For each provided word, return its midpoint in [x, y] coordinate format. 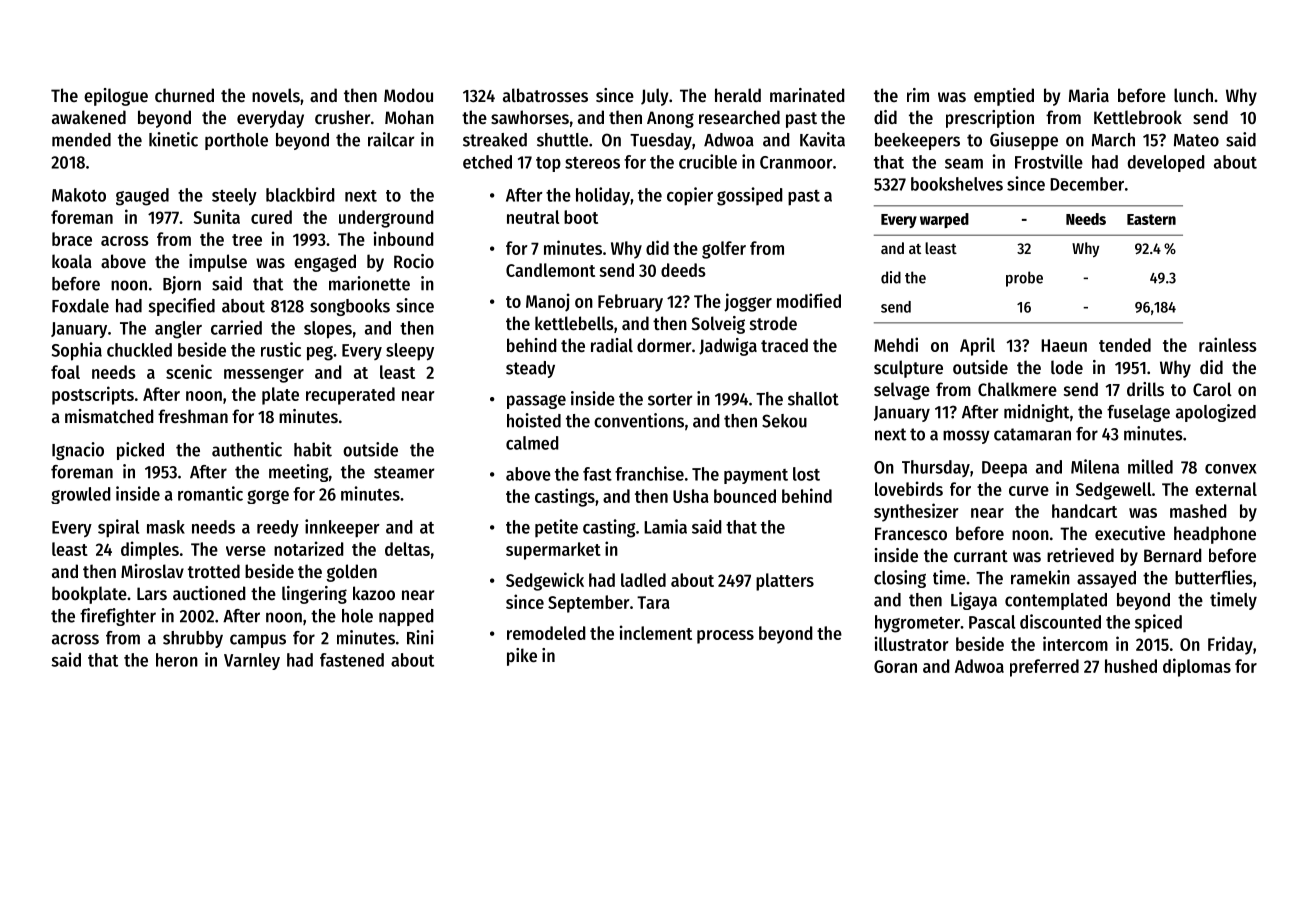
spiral [118, 528]
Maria [1089, 95]
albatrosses [545, 95]
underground [386, 219]
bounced [745, 496]
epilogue [116, 97]
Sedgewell [1114, 491]
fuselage [1138, 413]
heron [177, 660]
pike [522, 657]
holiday [603, 196]
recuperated [350, 396]
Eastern [1151, 219]
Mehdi [896, 344]
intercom [1075, 643]
